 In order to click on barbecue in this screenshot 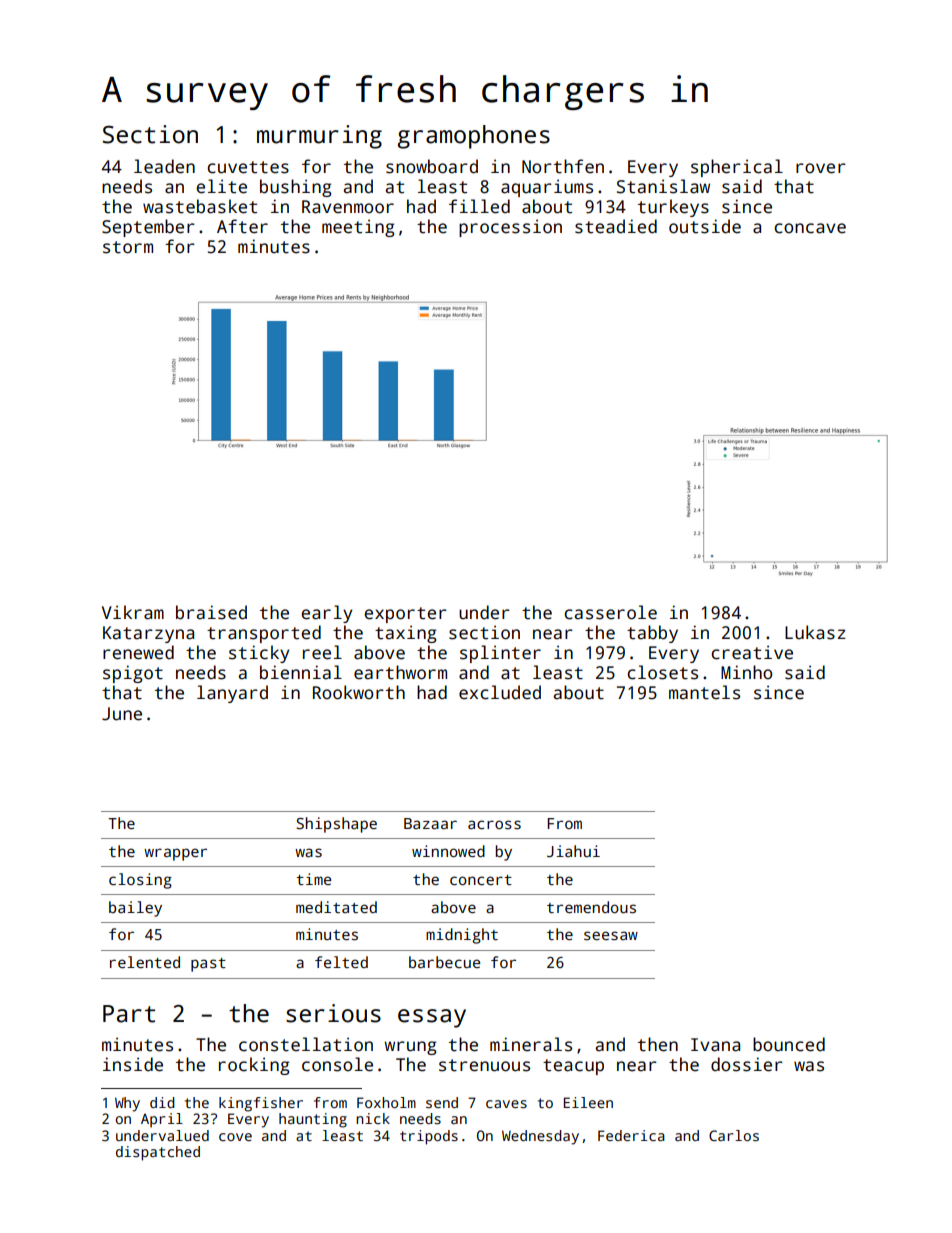, I will do `click(444, 962)`.
